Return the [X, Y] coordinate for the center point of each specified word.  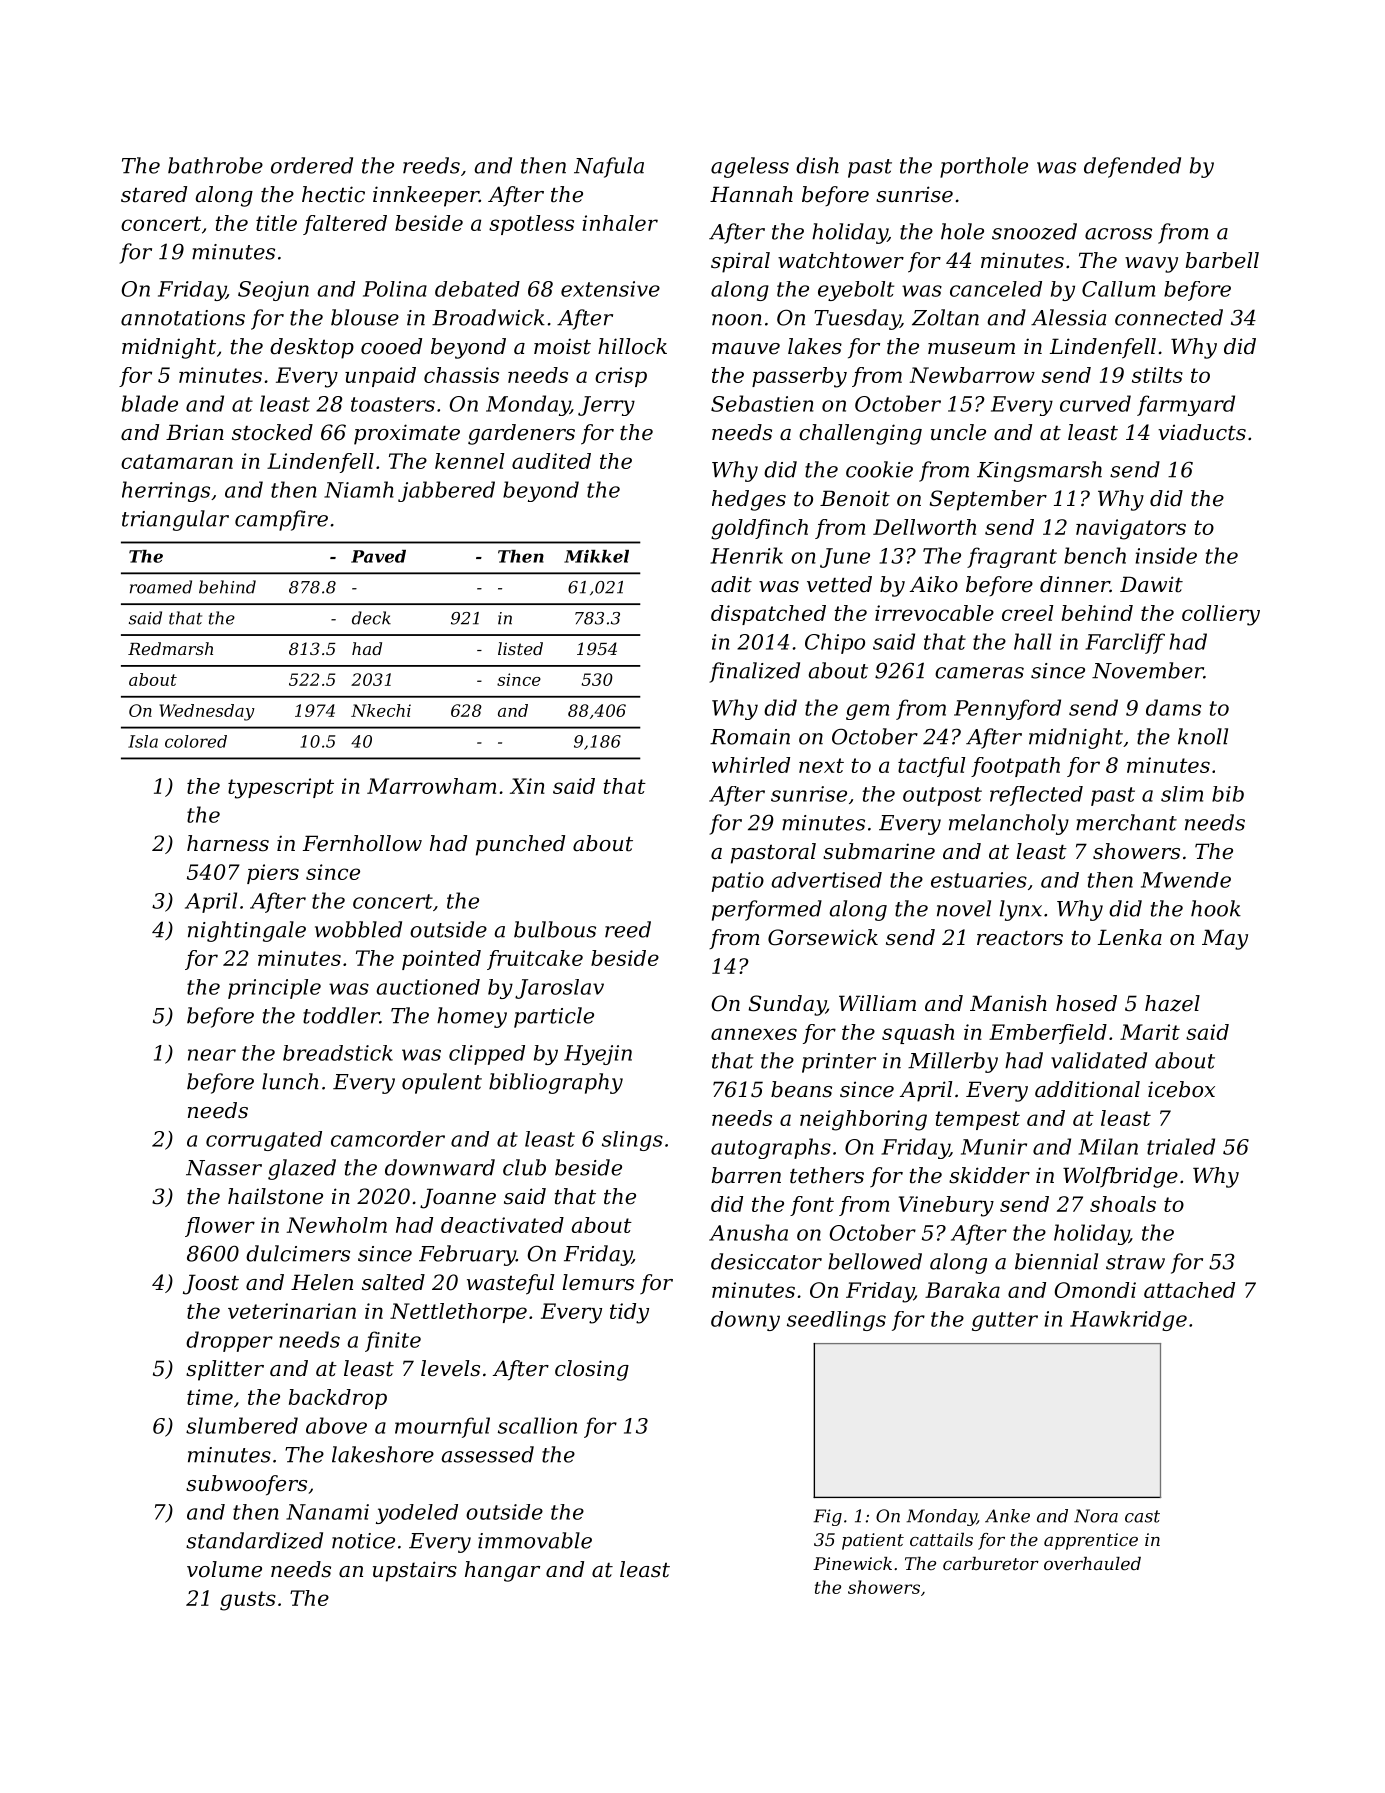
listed [520, 648]
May [1225, 939]
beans [801, 1089]
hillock [632, 346]
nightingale [247, 931]
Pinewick [852, 1563]
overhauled [1092, 1563]
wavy [1151, 265]
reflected [1036, 796]
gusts [248, 1601]
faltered [345, 225]
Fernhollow [362, 843]
